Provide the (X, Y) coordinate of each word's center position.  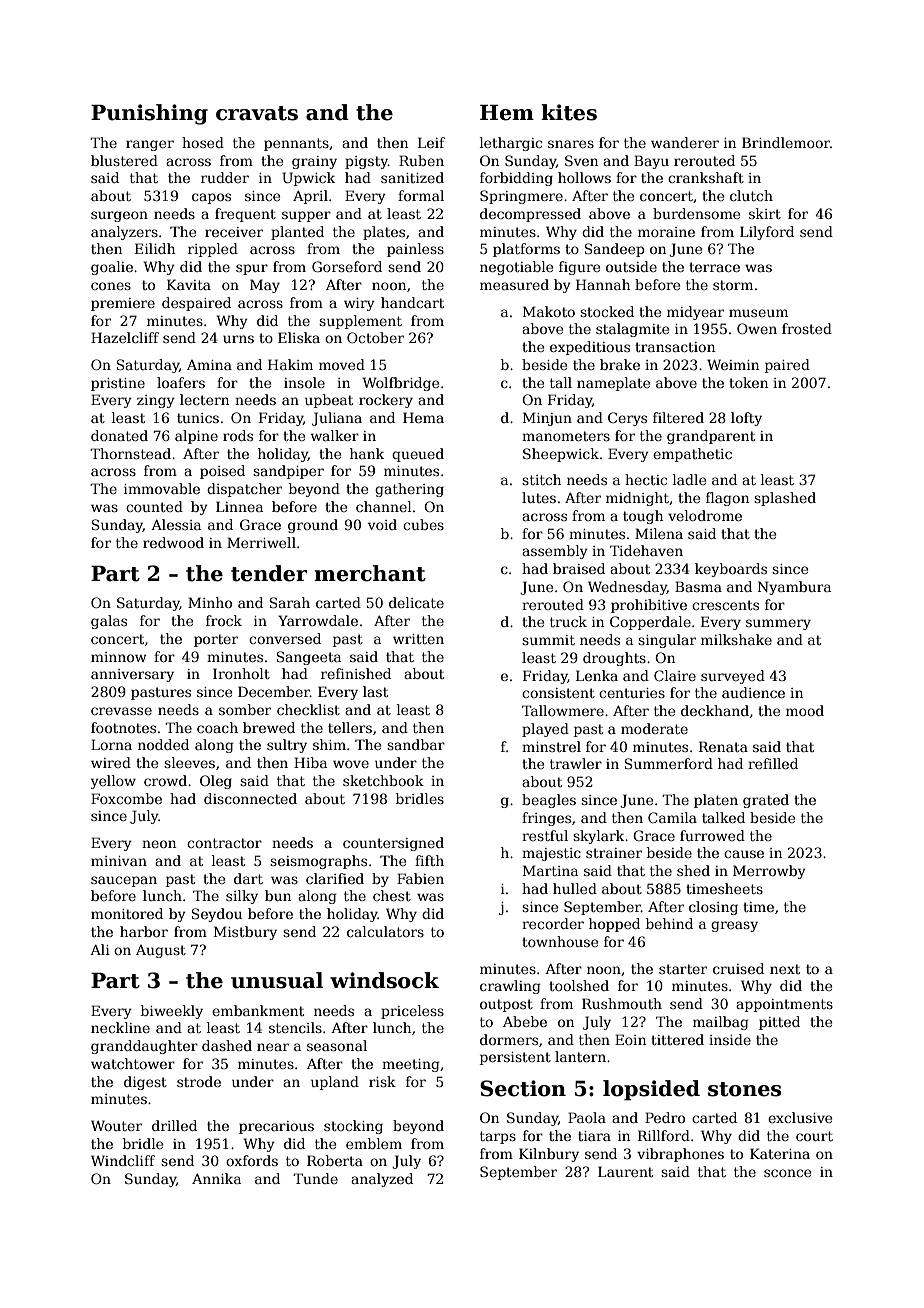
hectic (646, 479)
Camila (672, 817)
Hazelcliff (125, 337)
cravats (257, 113)
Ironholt (241, 673)
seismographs (318, 862)
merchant (370, 573)
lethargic (511, 144)
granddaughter (144, 1047)
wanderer (685, 142)
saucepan (124, 881)
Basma (698, 586)
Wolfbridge (400, 384)
